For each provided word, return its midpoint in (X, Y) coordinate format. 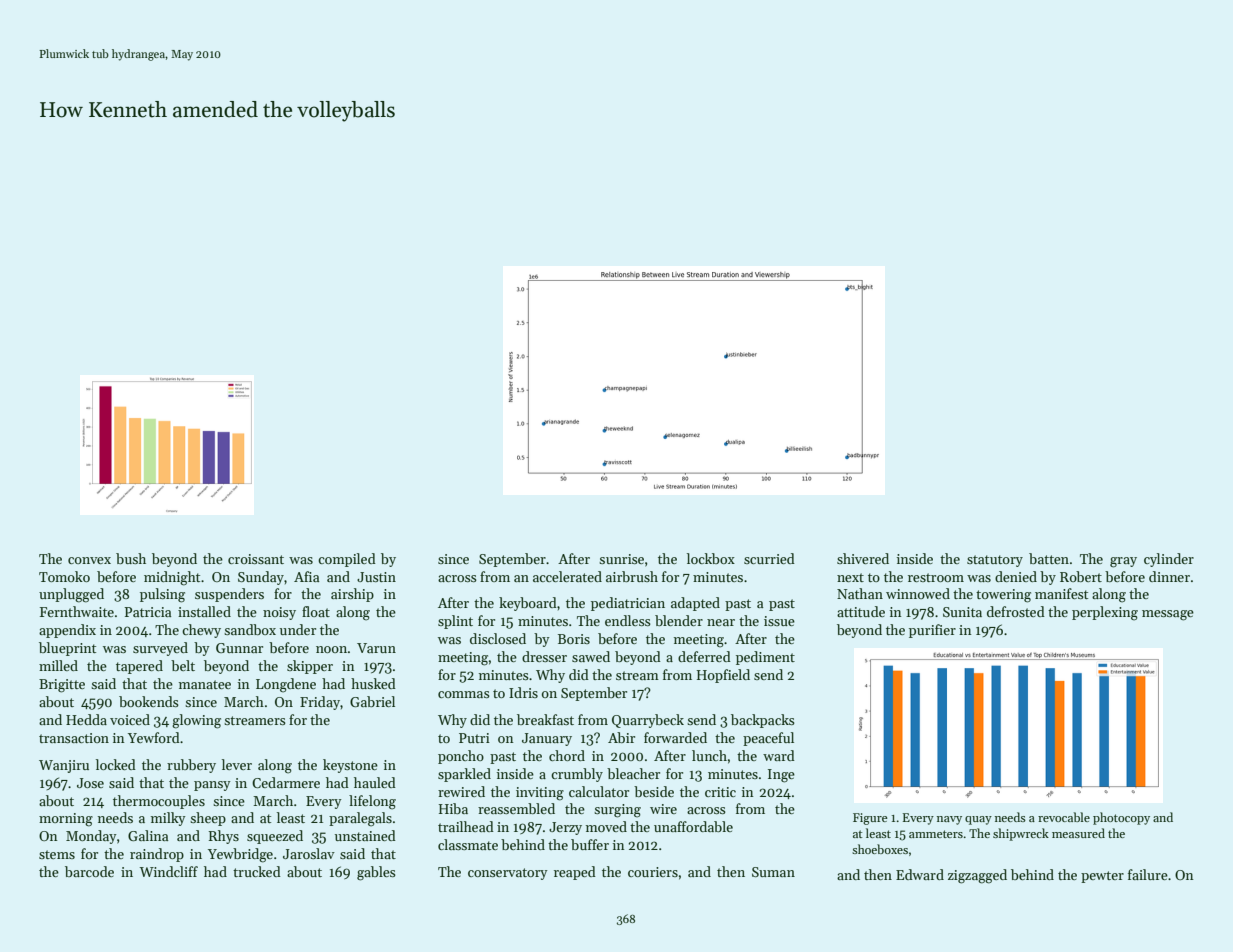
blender (679, 620)
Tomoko (64, 576)
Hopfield (723, 676)
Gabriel (372, 701)
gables (376, 873)
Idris (523, 692)
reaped (575, 873)
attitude (861, 611)
